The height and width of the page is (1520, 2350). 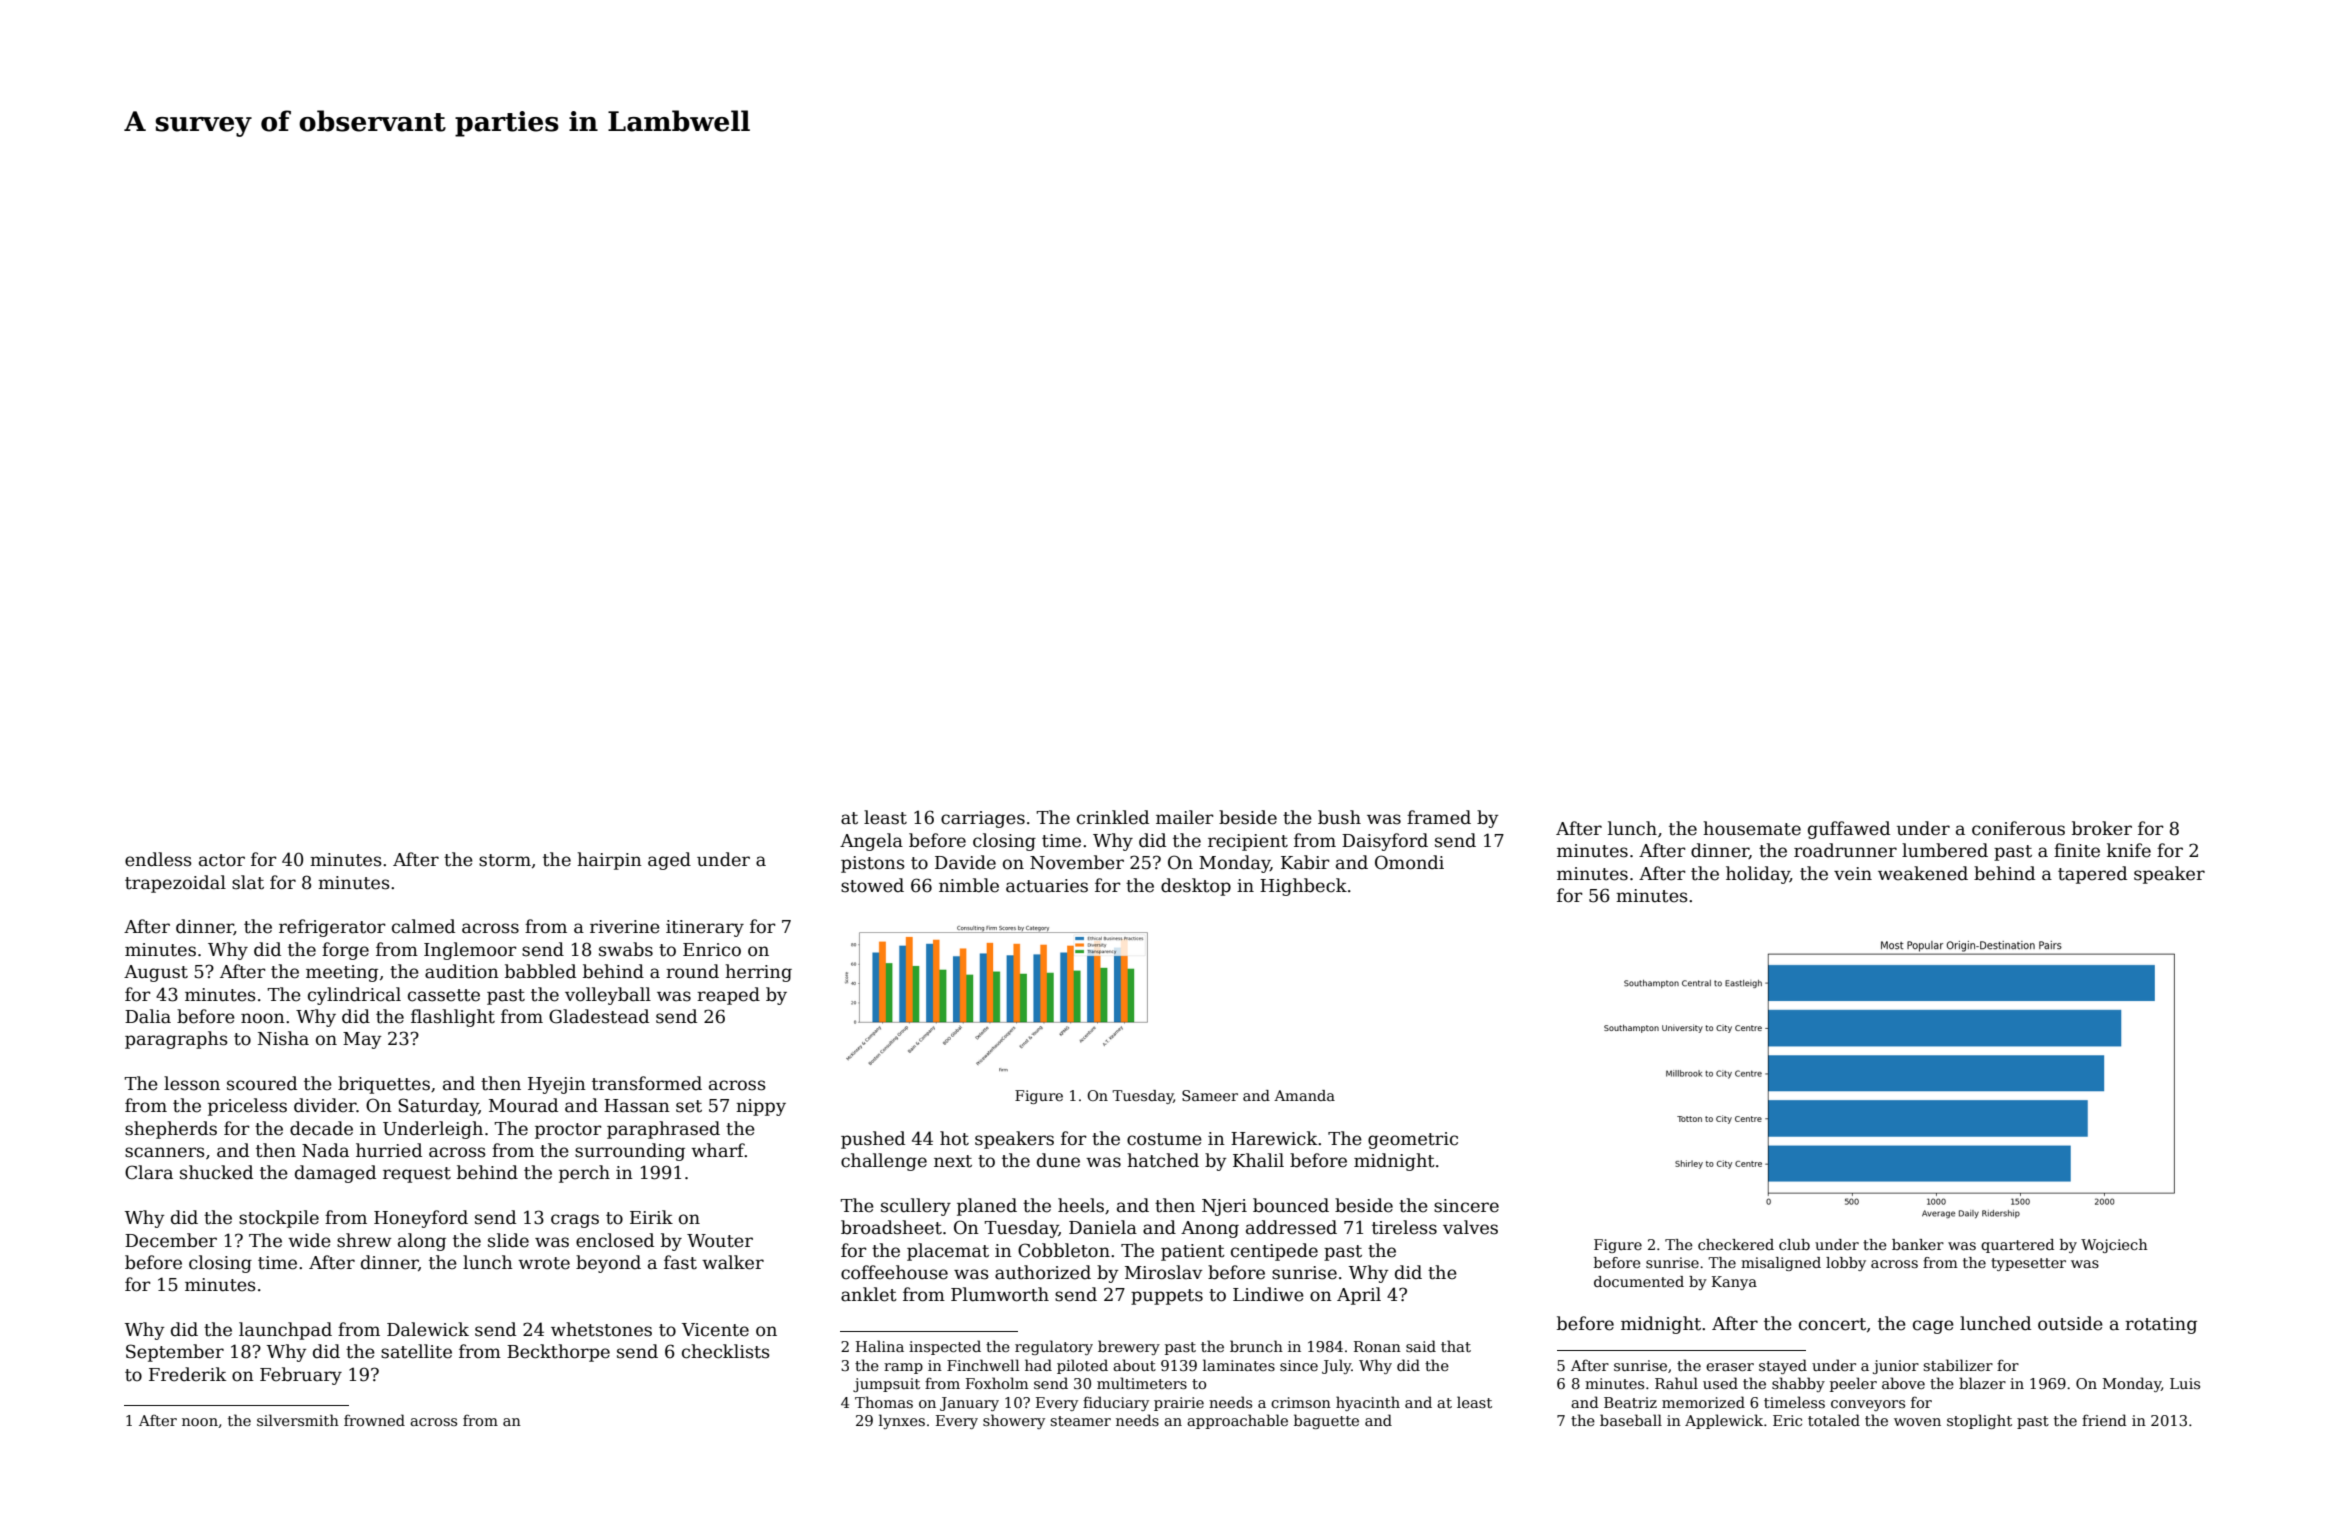 I want to click on Angela, so click(x=871, y=842).
